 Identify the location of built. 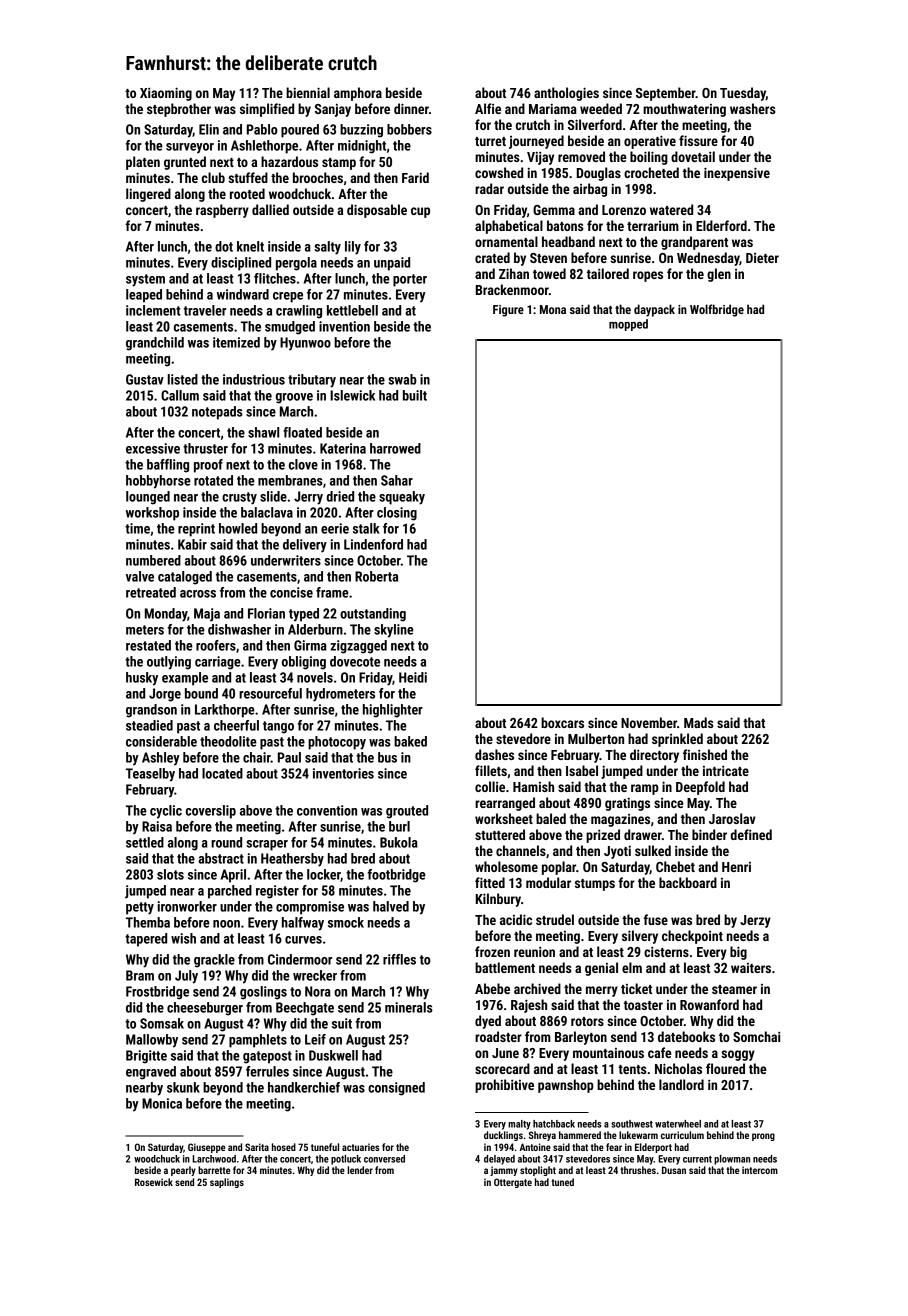
(415, 395).
